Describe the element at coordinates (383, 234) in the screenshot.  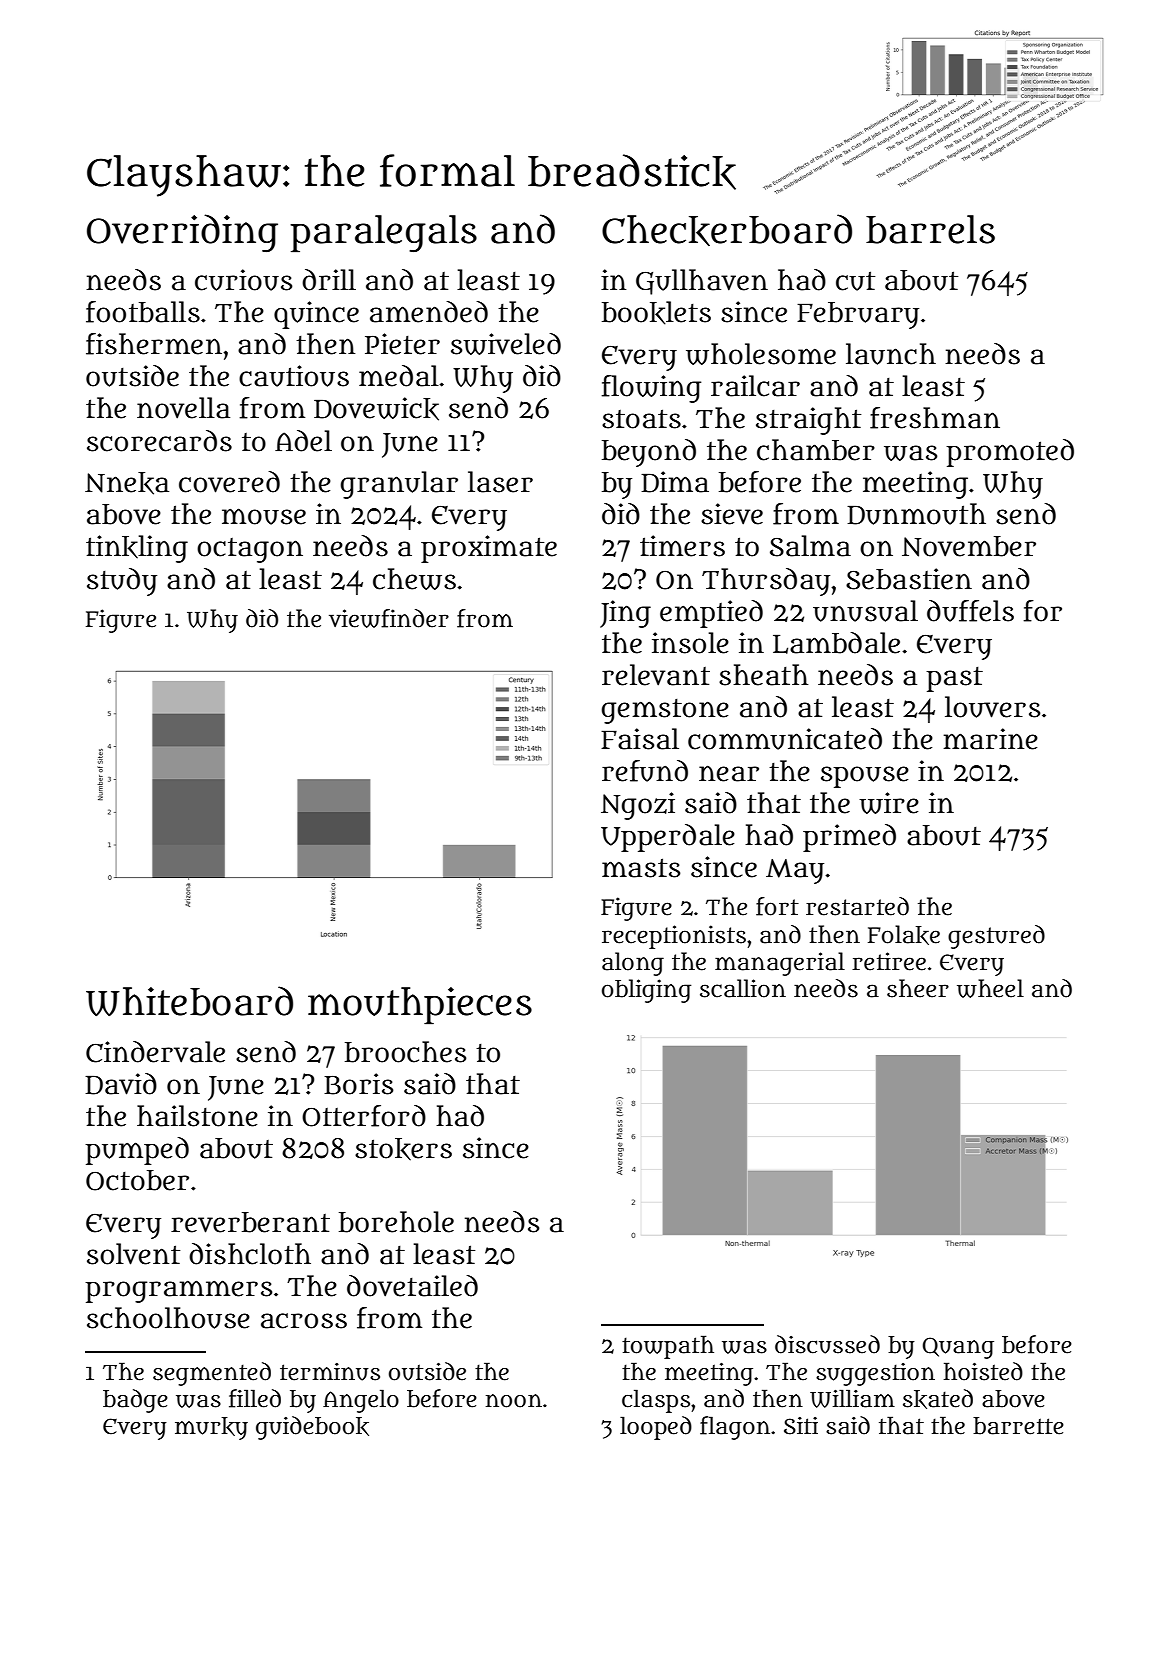
I see `paralegals` at that location.
